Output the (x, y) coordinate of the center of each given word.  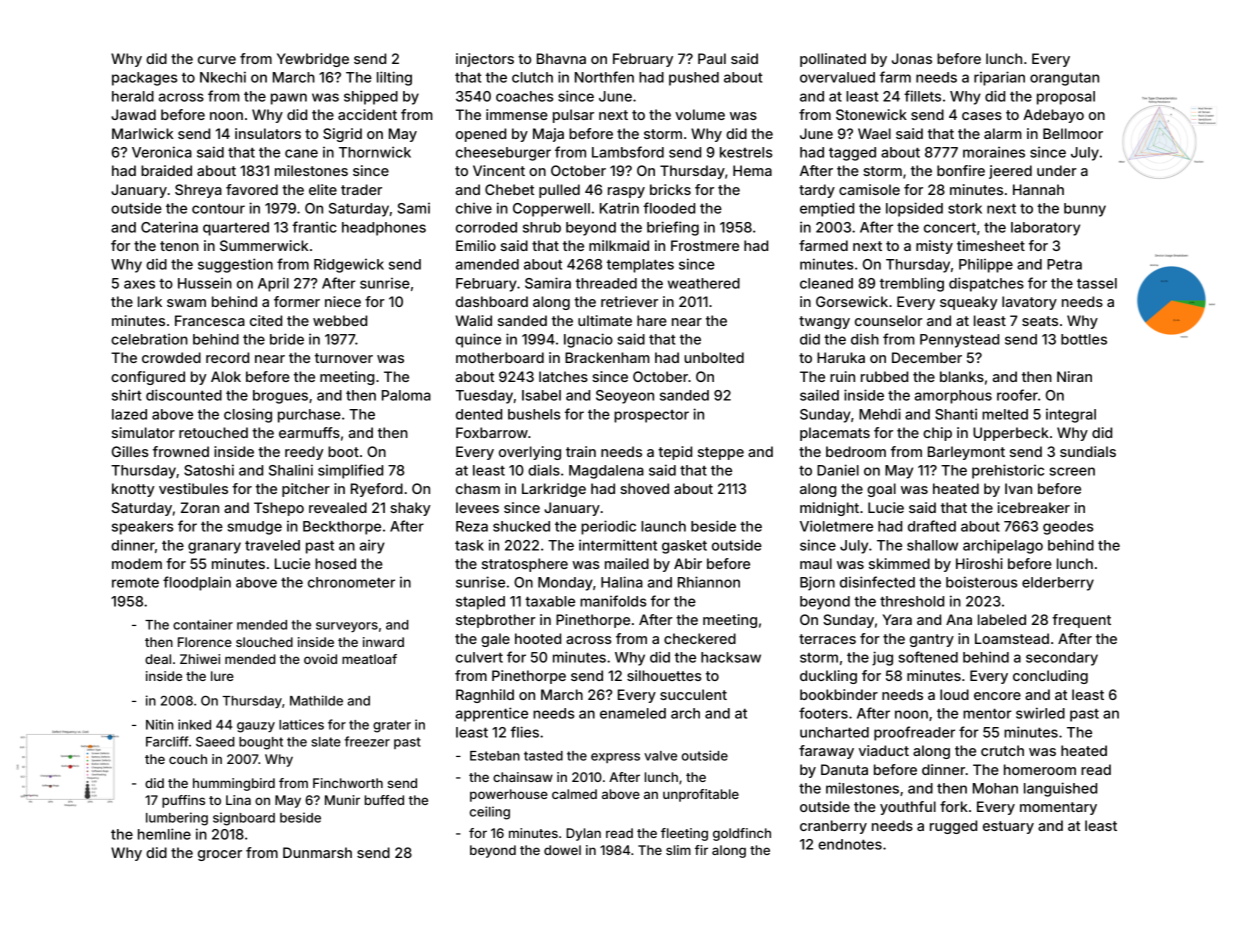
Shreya (198, 191)
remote (135, 583)
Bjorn (817, 583)
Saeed (215, 741)
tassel (1097, 283)
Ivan (1018, 488)
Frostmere (705, 245)
